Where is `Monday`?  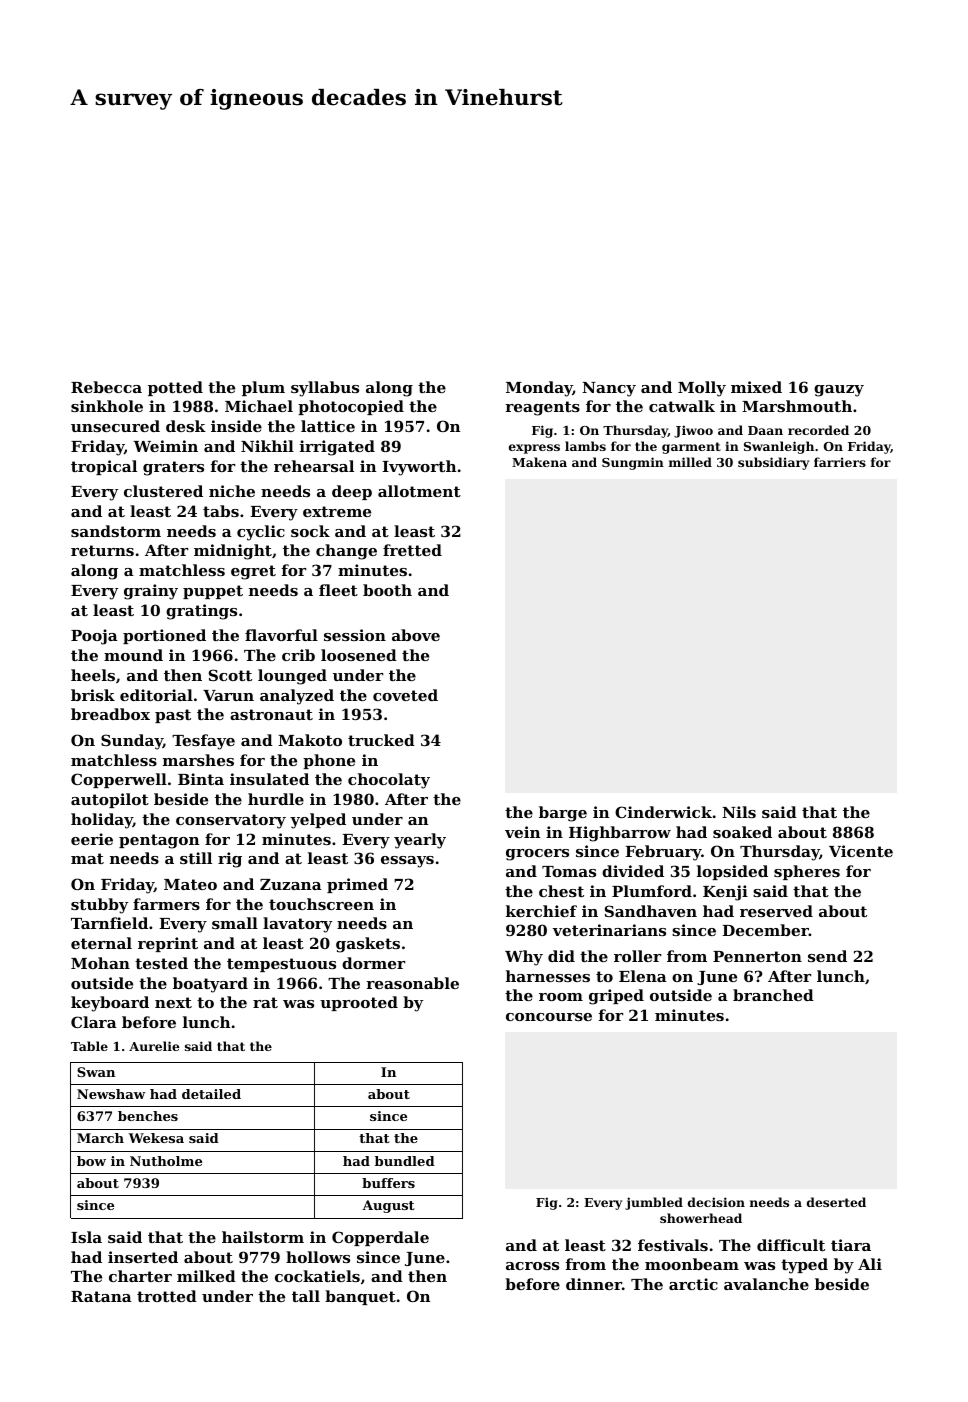
Monday is located at coordinates (539, 389).
